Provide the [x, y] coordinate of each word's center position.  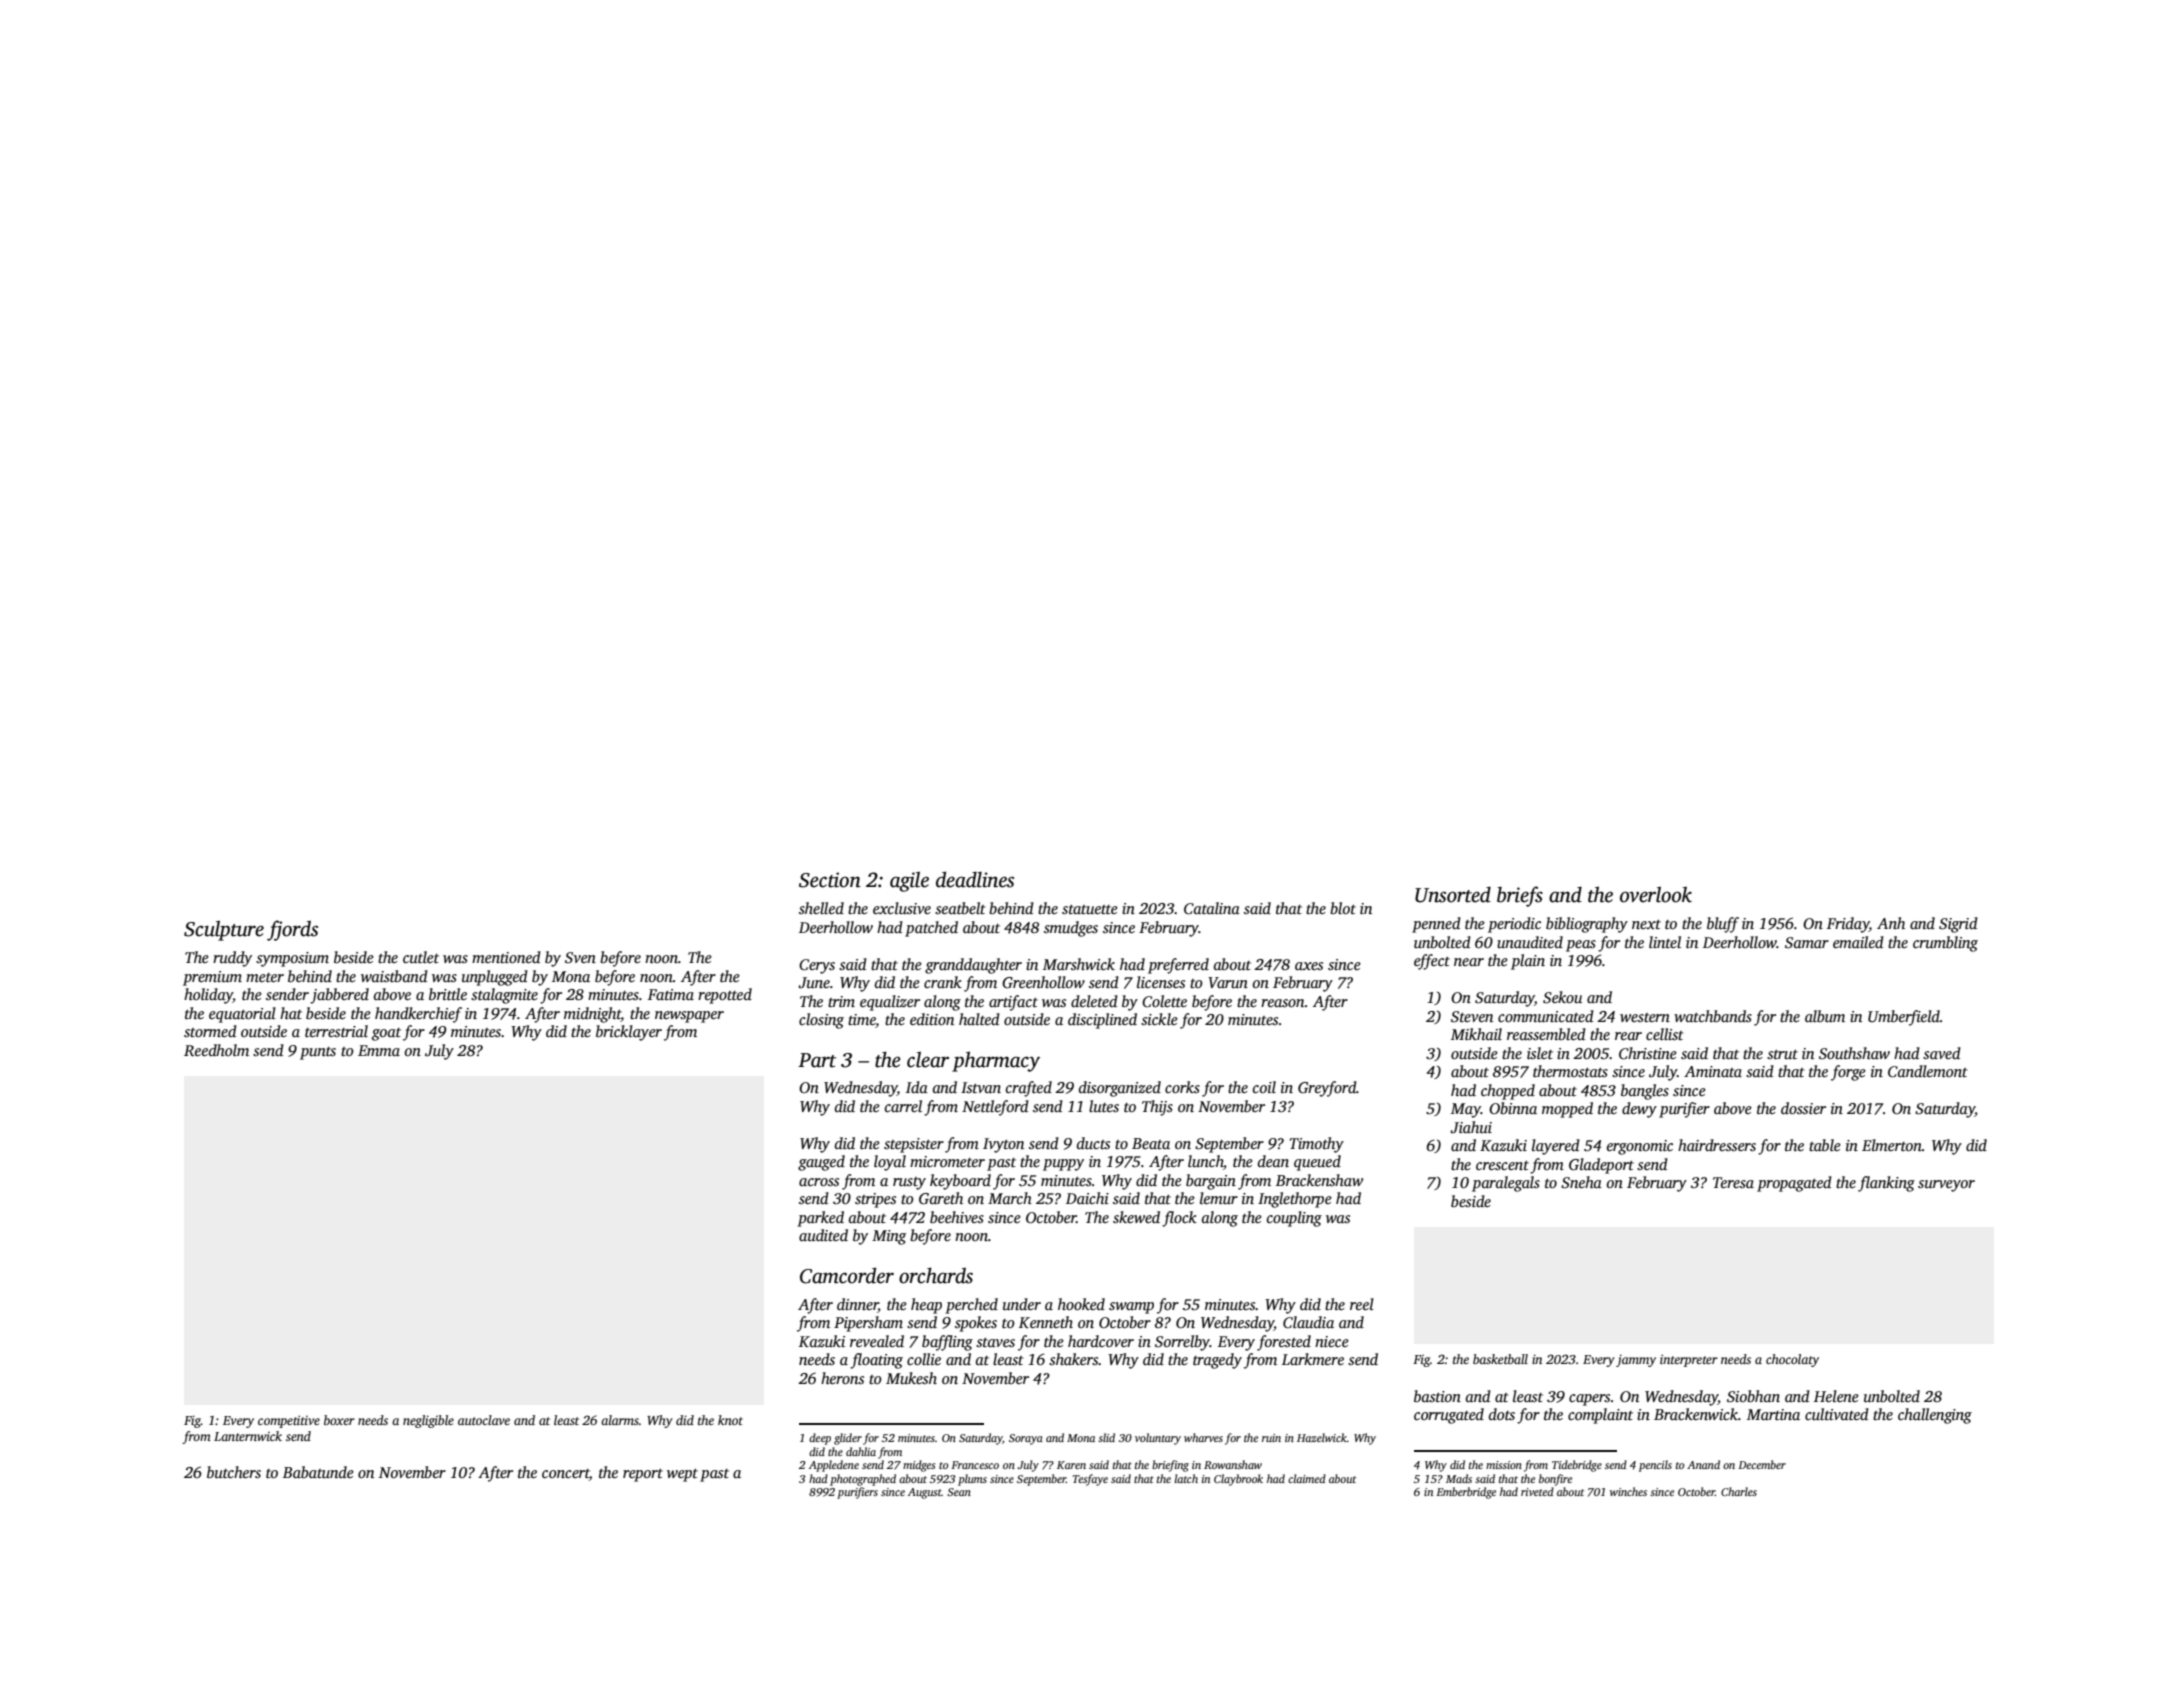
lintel [1665, 942]
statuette [1090, 909]
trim [841, 1001]
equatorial [242, 1015]
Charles [1739, 1491]
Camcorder [847, 1275]
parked [820, 1219]
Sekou [1562, 997]
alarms [620, 1420]
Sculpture [224, 931]
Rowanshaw [1233, 1464]
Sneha [1581, 1182]
